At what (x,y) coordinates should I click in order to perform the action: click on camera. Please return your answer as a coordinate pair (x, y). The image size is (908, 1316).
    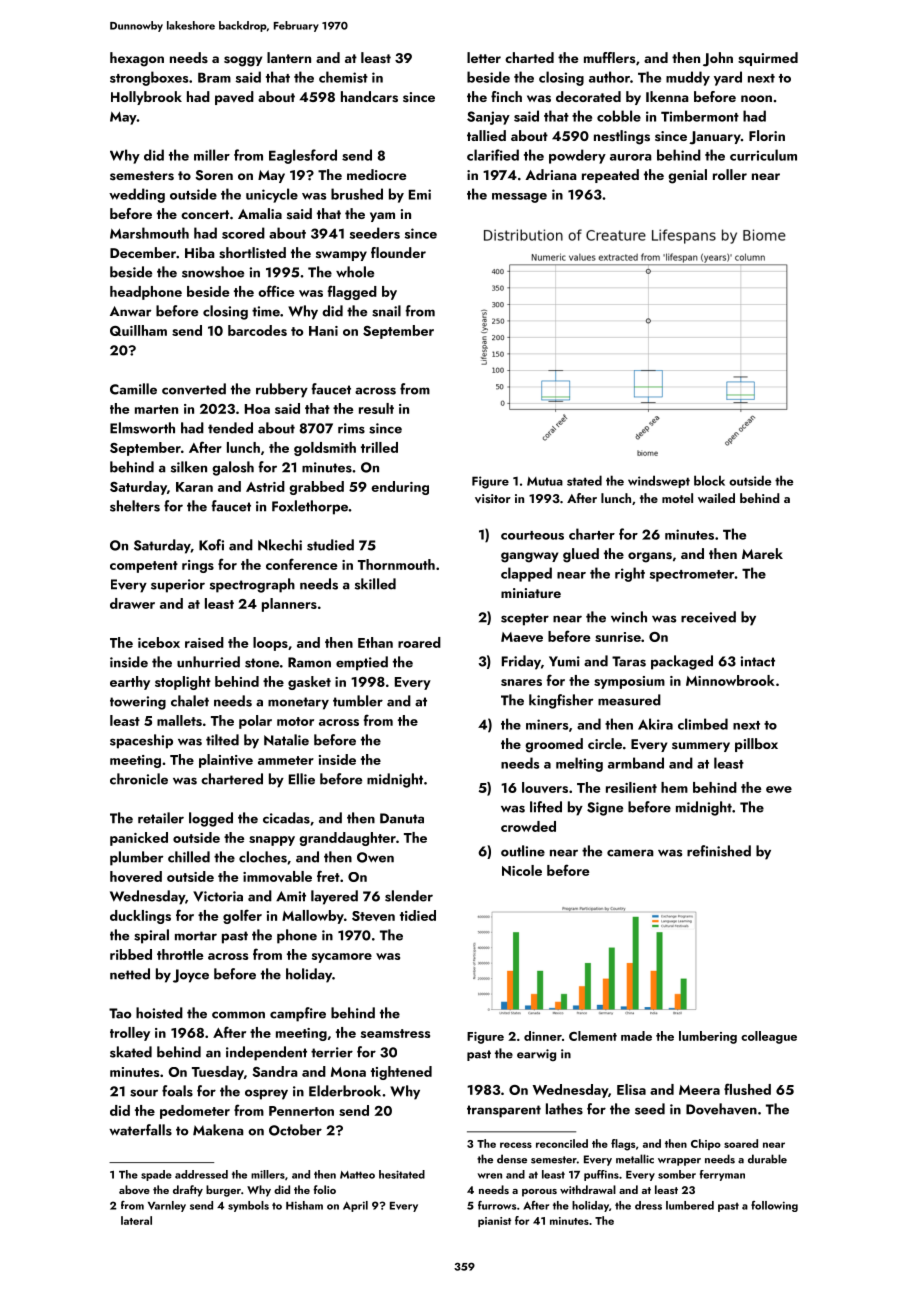
    Looking at the image, I should click on (630, 853).
